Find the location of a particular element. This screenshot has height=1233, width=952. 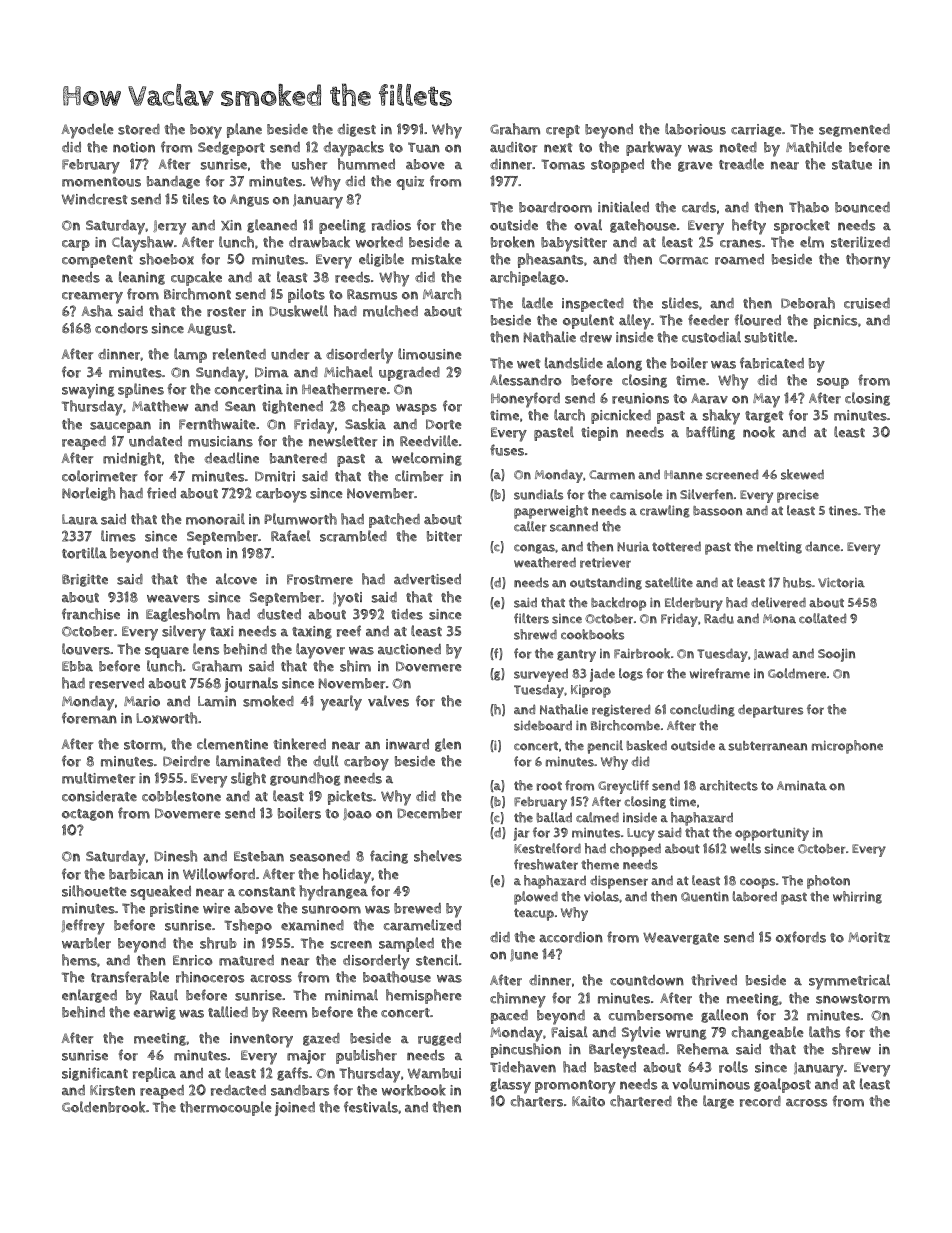

microphone is located at coordinates (847, 747).
